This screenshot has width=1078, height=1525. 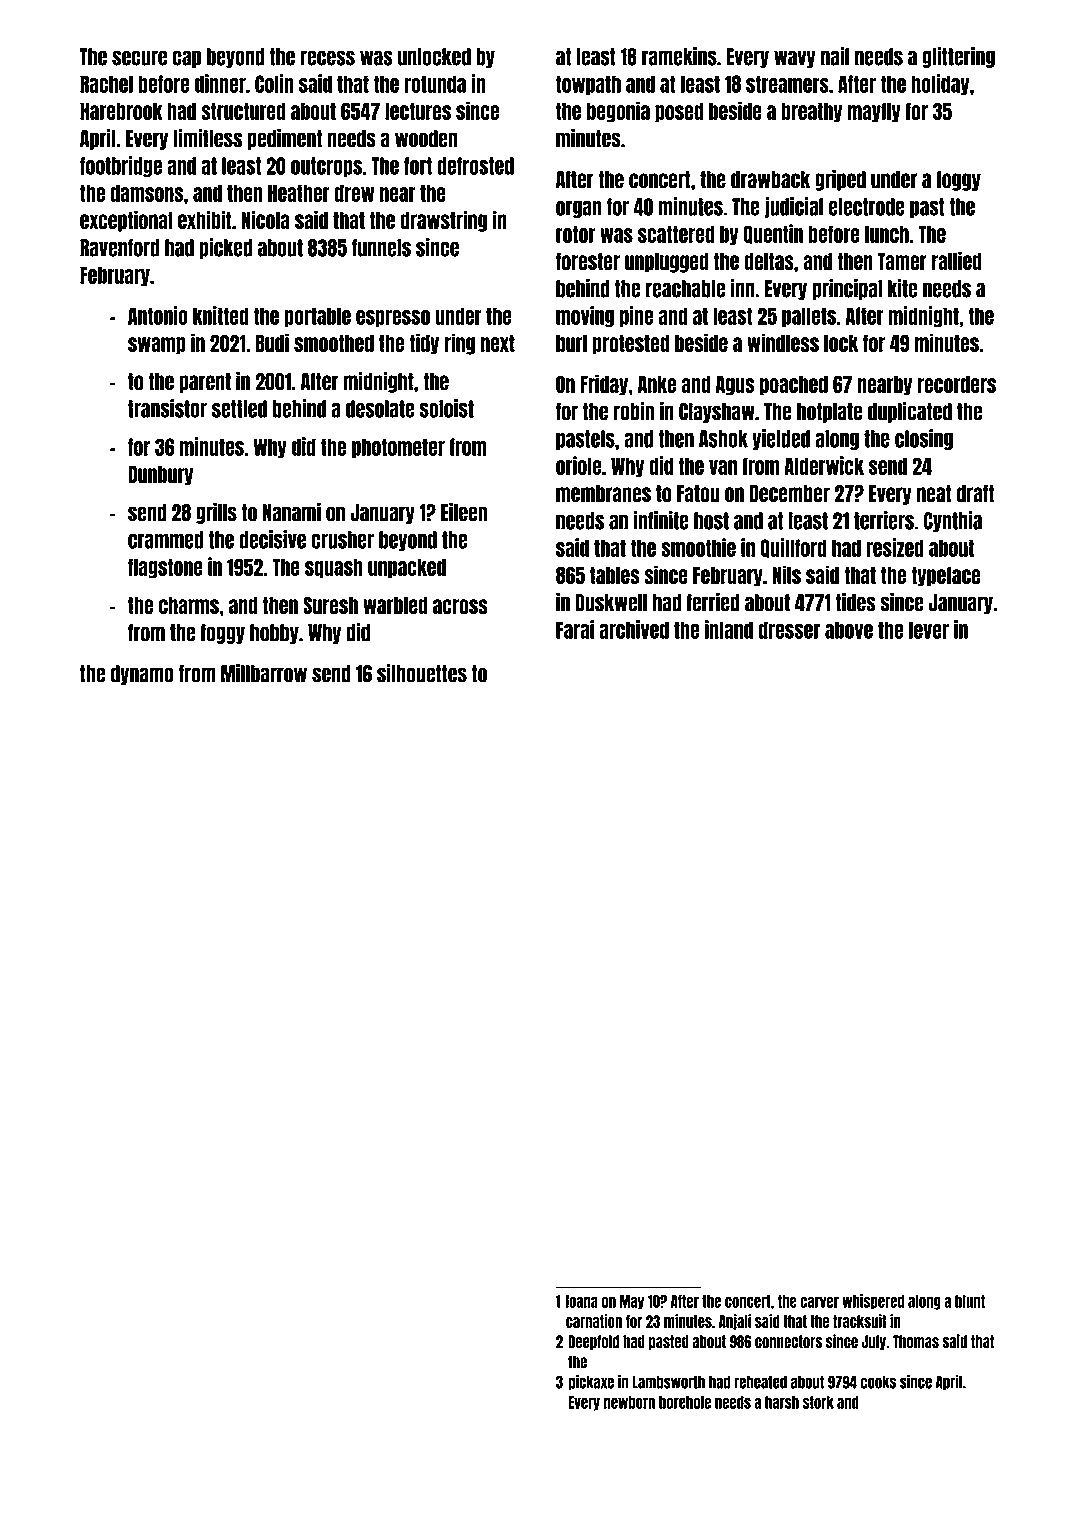 I want to click on pickaxe, so click(x=591, y=1383).
